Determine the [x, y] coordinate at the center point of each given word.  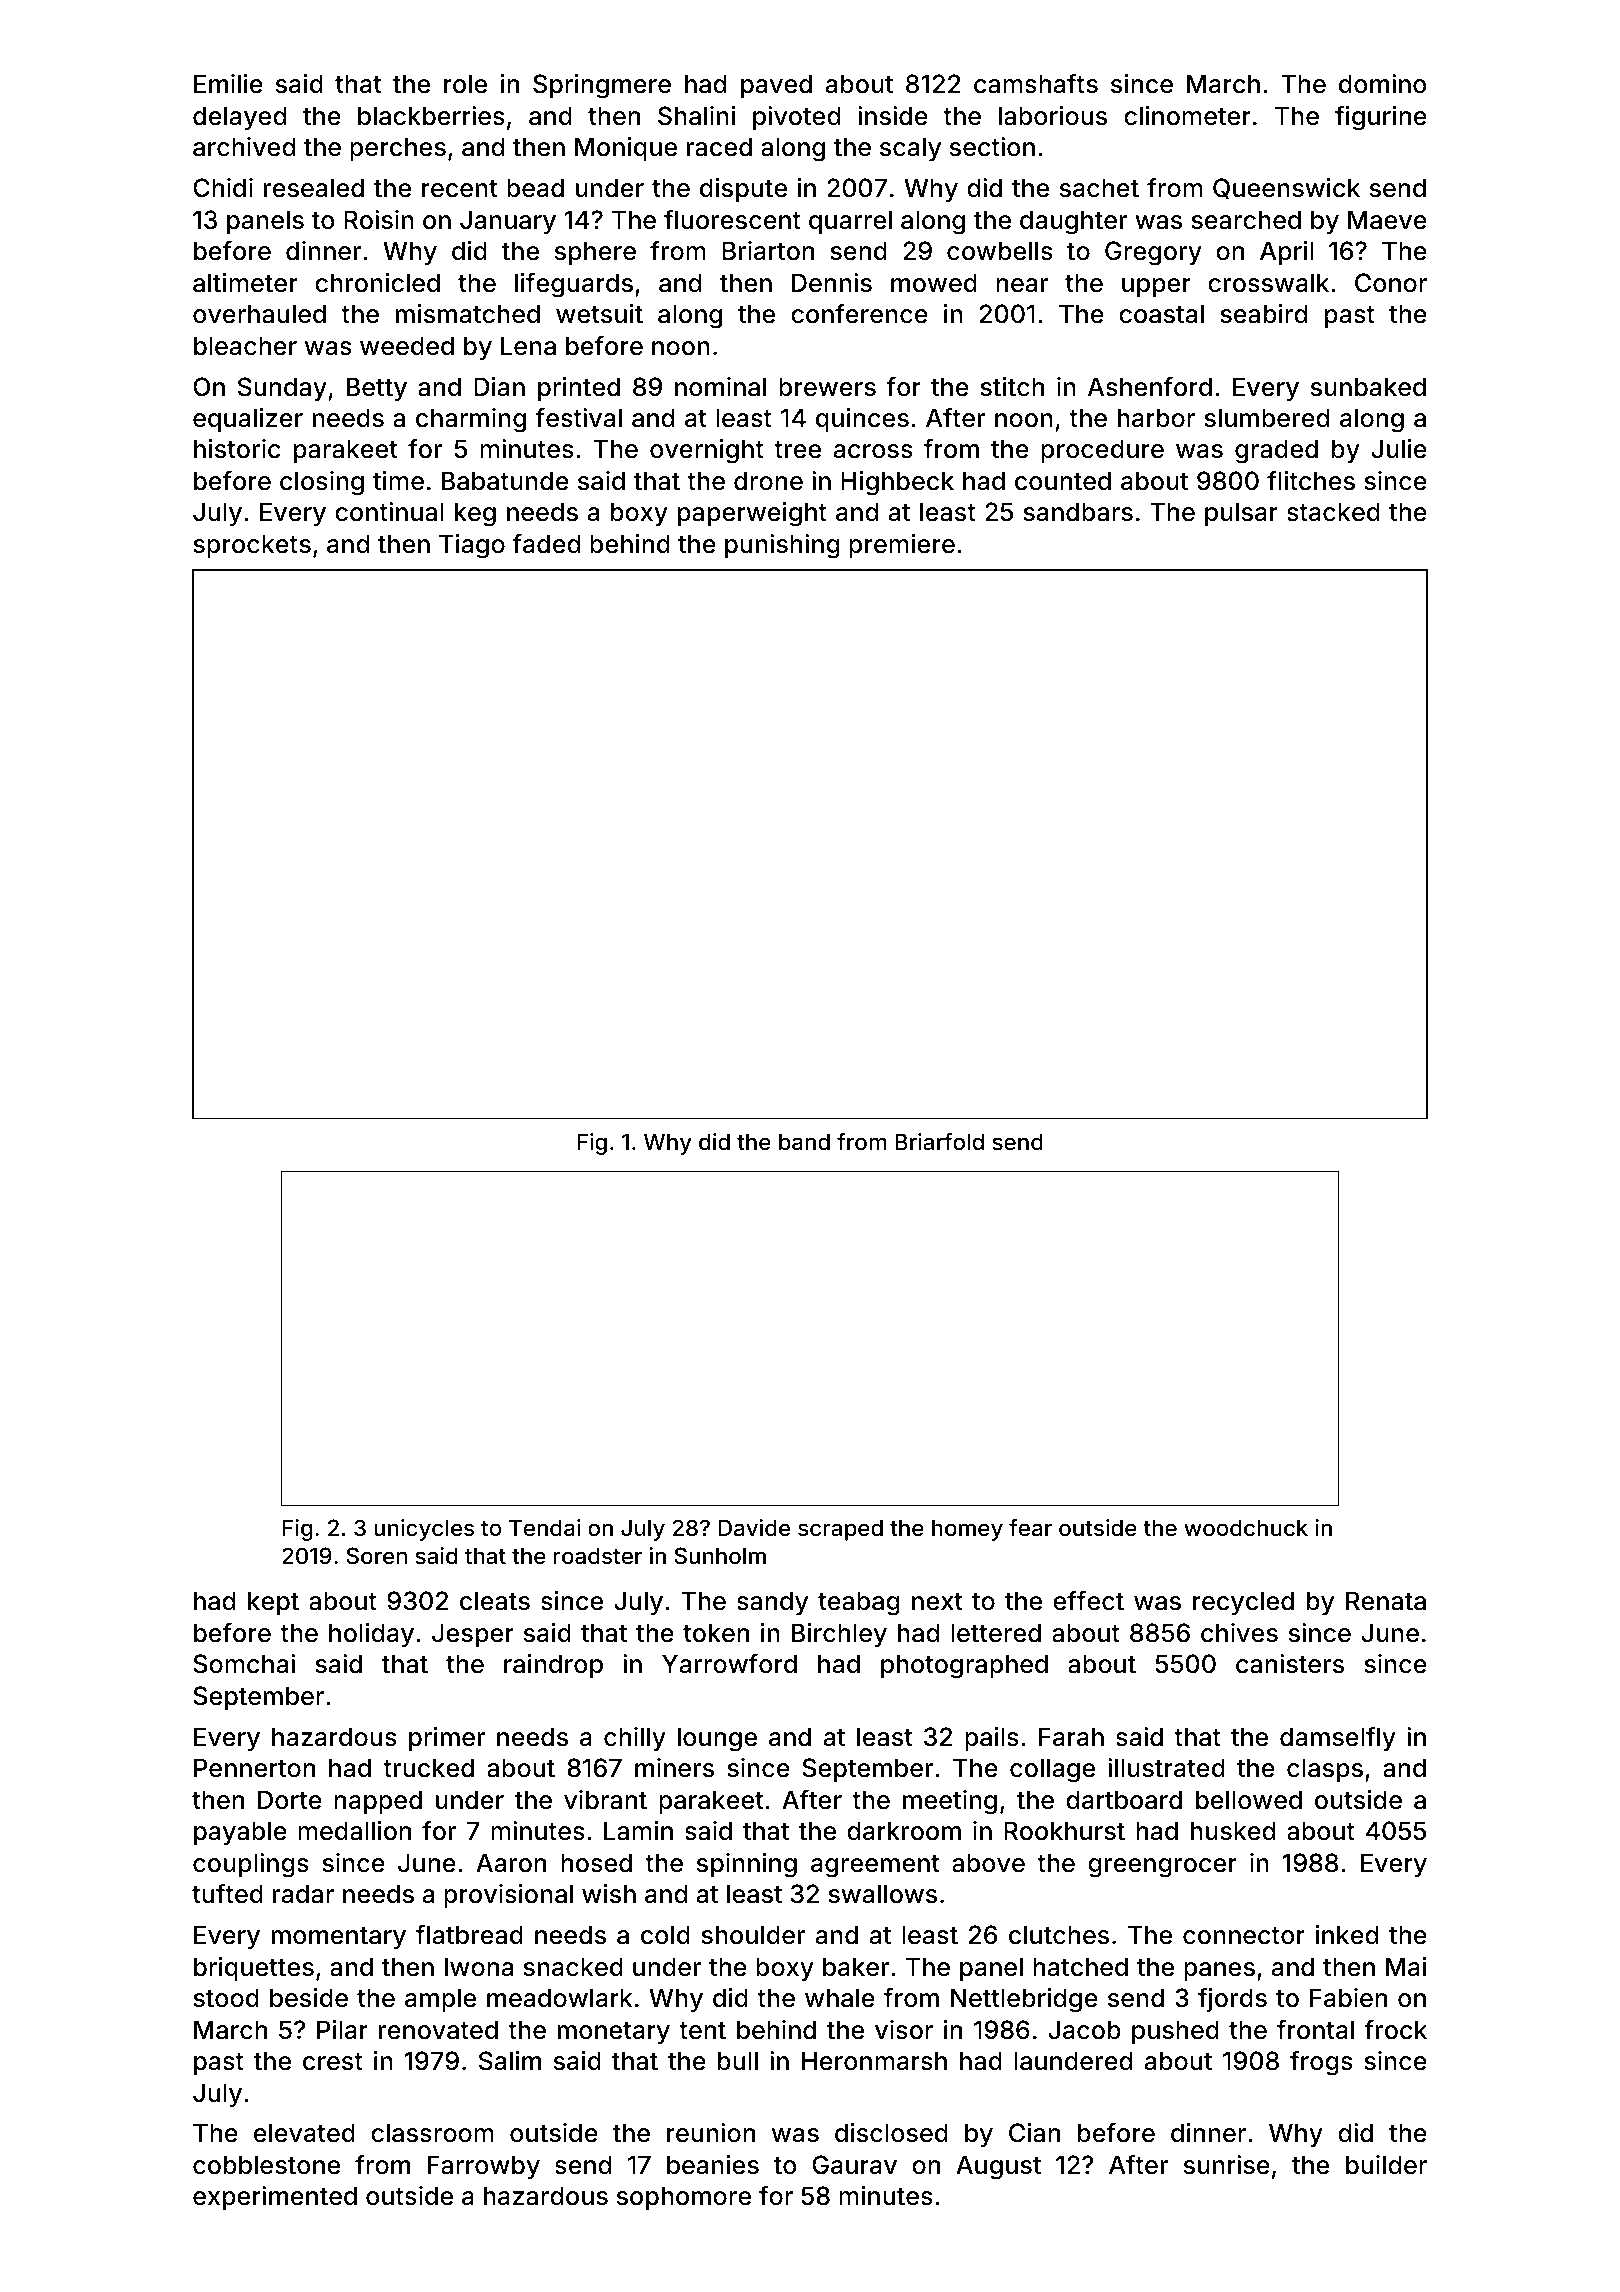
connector [1244, 1936]
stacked [1333, 512]
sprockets [252, 546]
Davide [754, 1527]
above [988, 1863]
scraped [840, 1530]
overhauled [259, 314]
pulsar [1241, 514]
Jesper [473, 1635]
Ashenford [1150, 387]
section [992, 147]
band [804, 1142]
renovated [438, 2030]
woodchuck [1246, 1527]
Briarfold [939, 1142]
